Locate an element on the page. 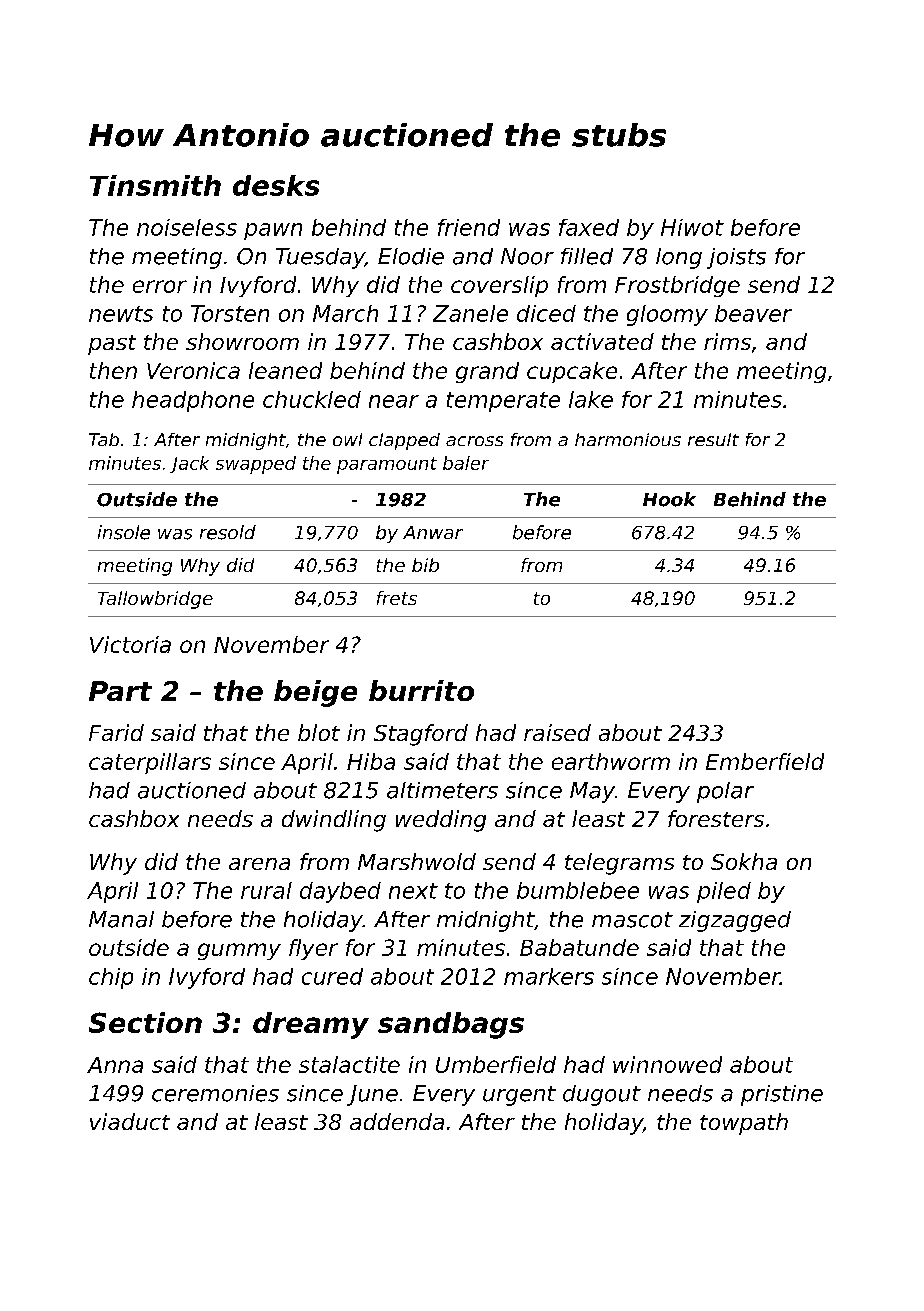 The image size is (924, 1311). rural is located at coordinates (266, 890).
